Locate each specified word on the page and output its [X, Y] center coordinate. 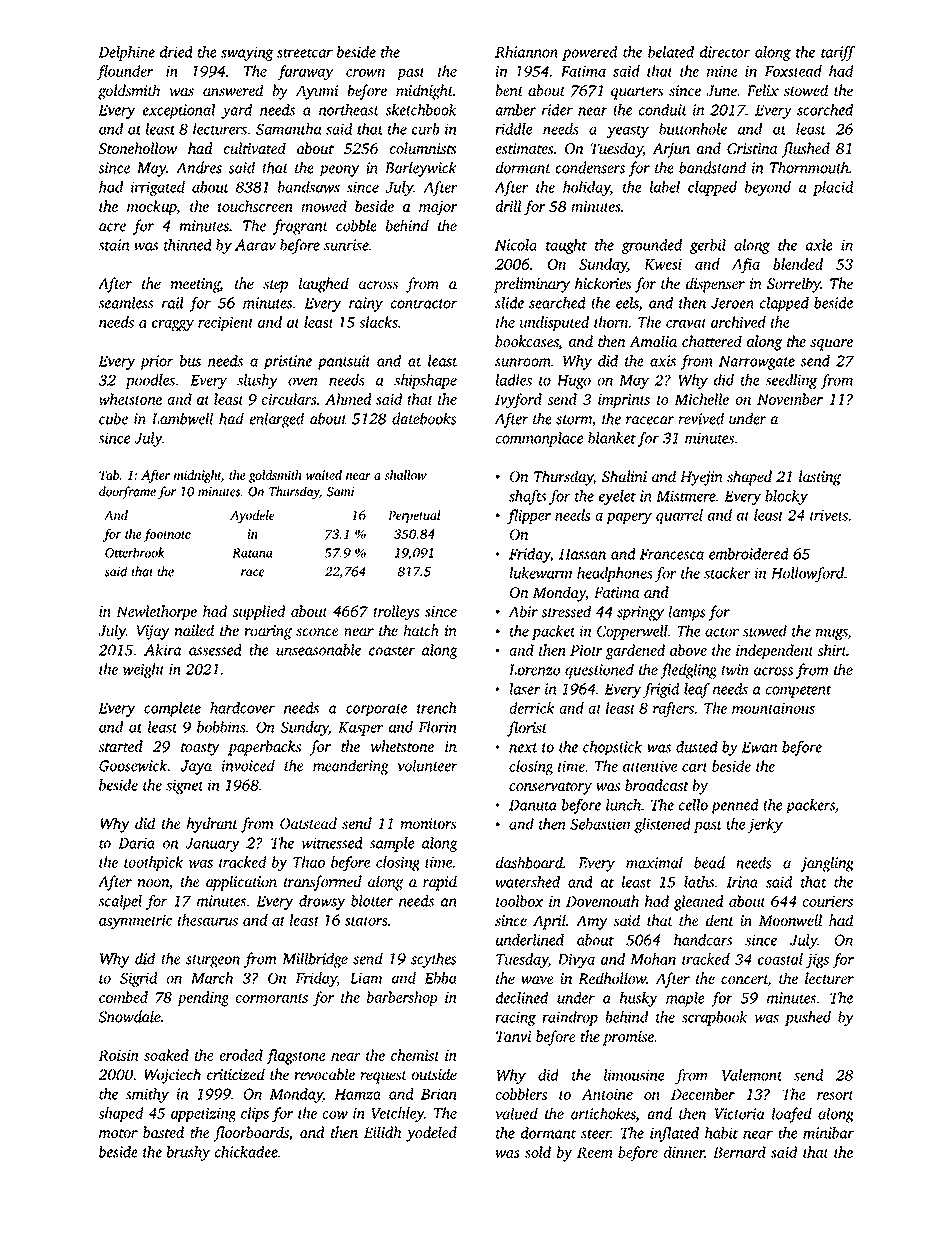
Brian [439, 1094]
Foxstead [793, 71]
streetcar [305, 53]
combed [123, 997]
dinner [684, 1152]
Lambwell [183, 418]
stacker [727, 573]
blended [798, 264]
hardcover [242, 708]
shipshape [425, 381]
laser [524, 689]
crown [365, 73]
